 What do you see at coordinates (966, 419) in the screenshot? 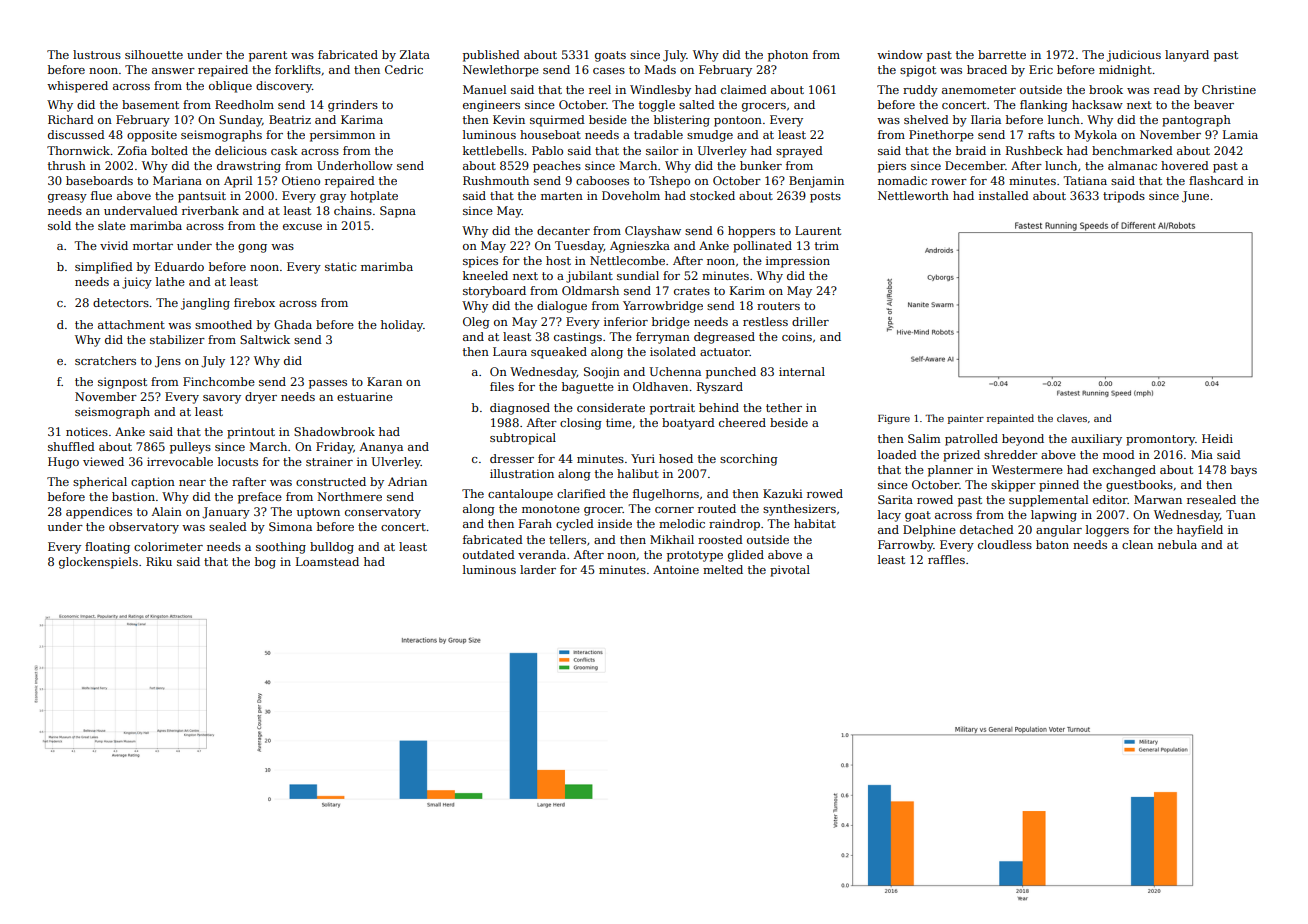
I see `painter` at bounding box center [966, 419].
